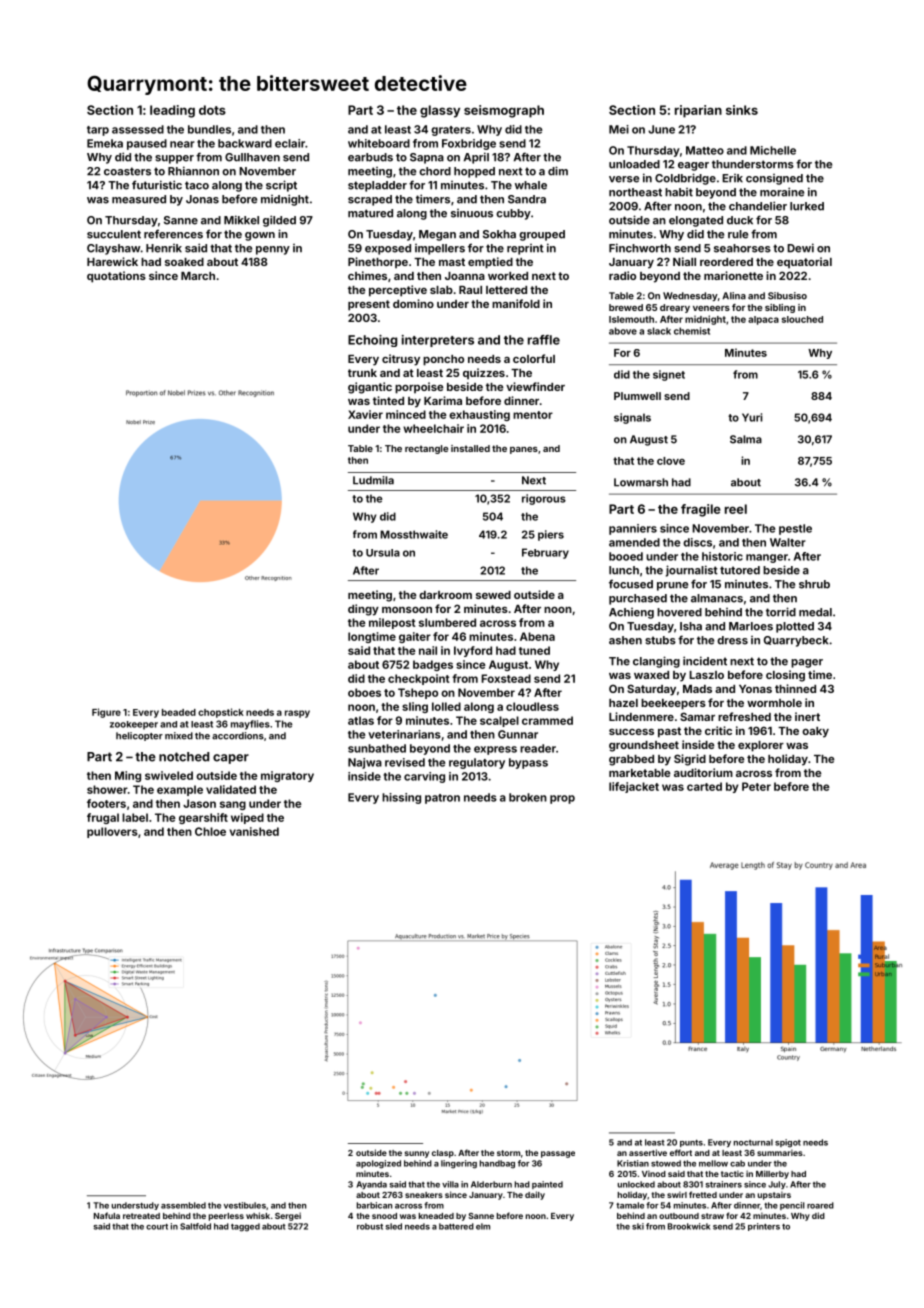  What do you see at coordinates (112, 832) in the image?
I see `pullovers` at bounding box center [112, 832].
